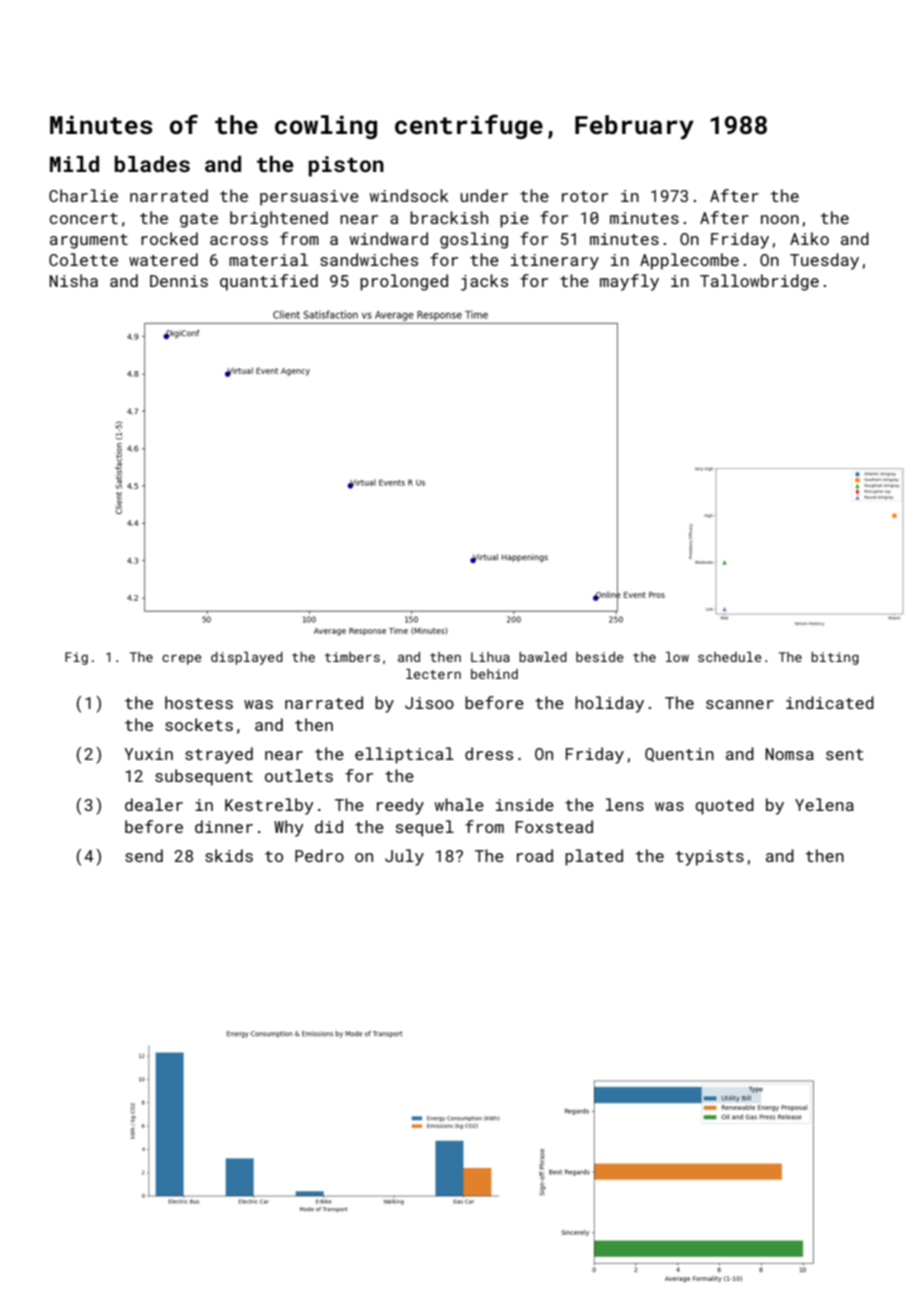  What do you see at coordinates (152, 164) in the page?
I see `blades` at bounding box center [152, 164].
